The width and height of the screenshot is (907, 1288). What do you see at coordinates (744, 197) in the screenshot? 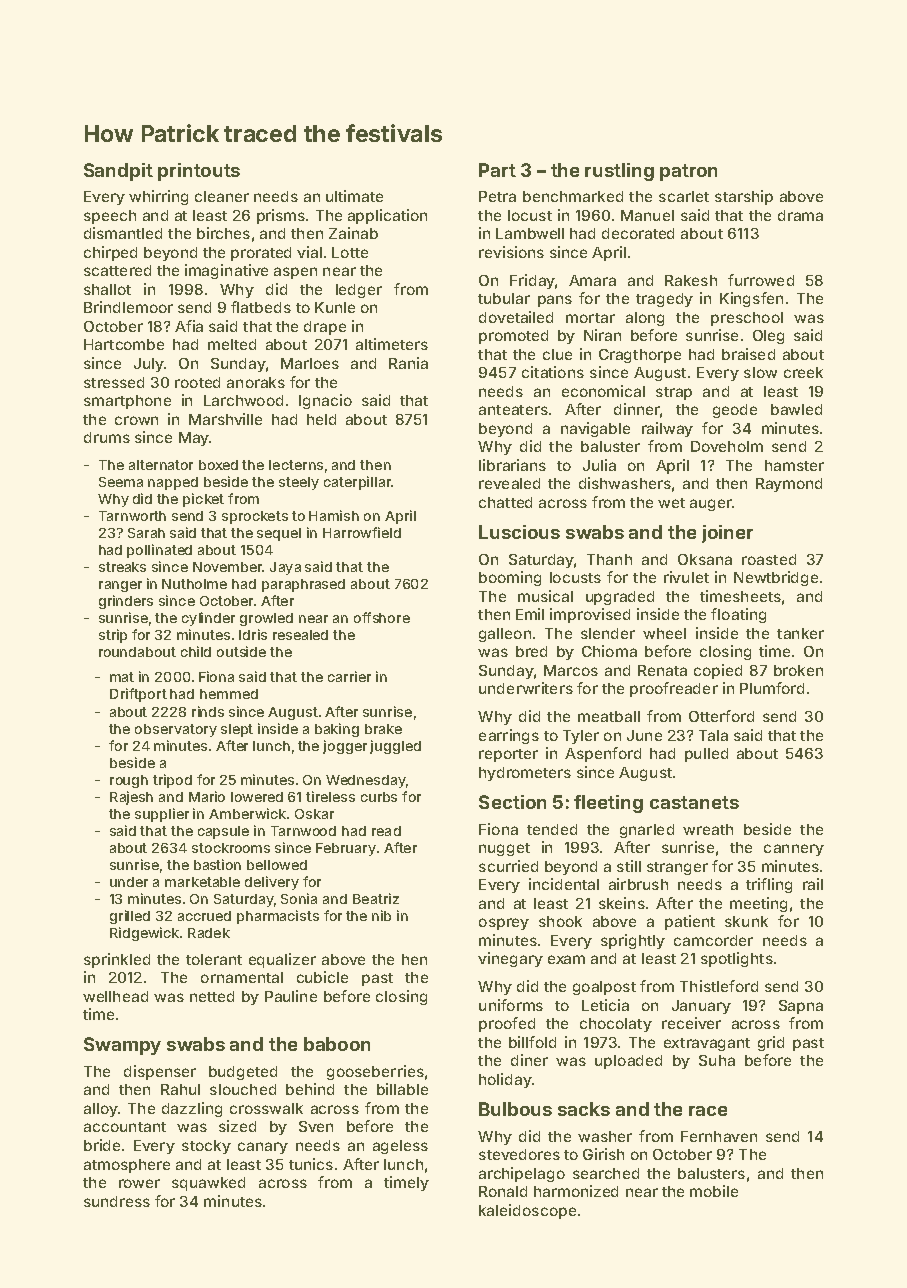
I see `starship` at bounding box center [744, 197].
